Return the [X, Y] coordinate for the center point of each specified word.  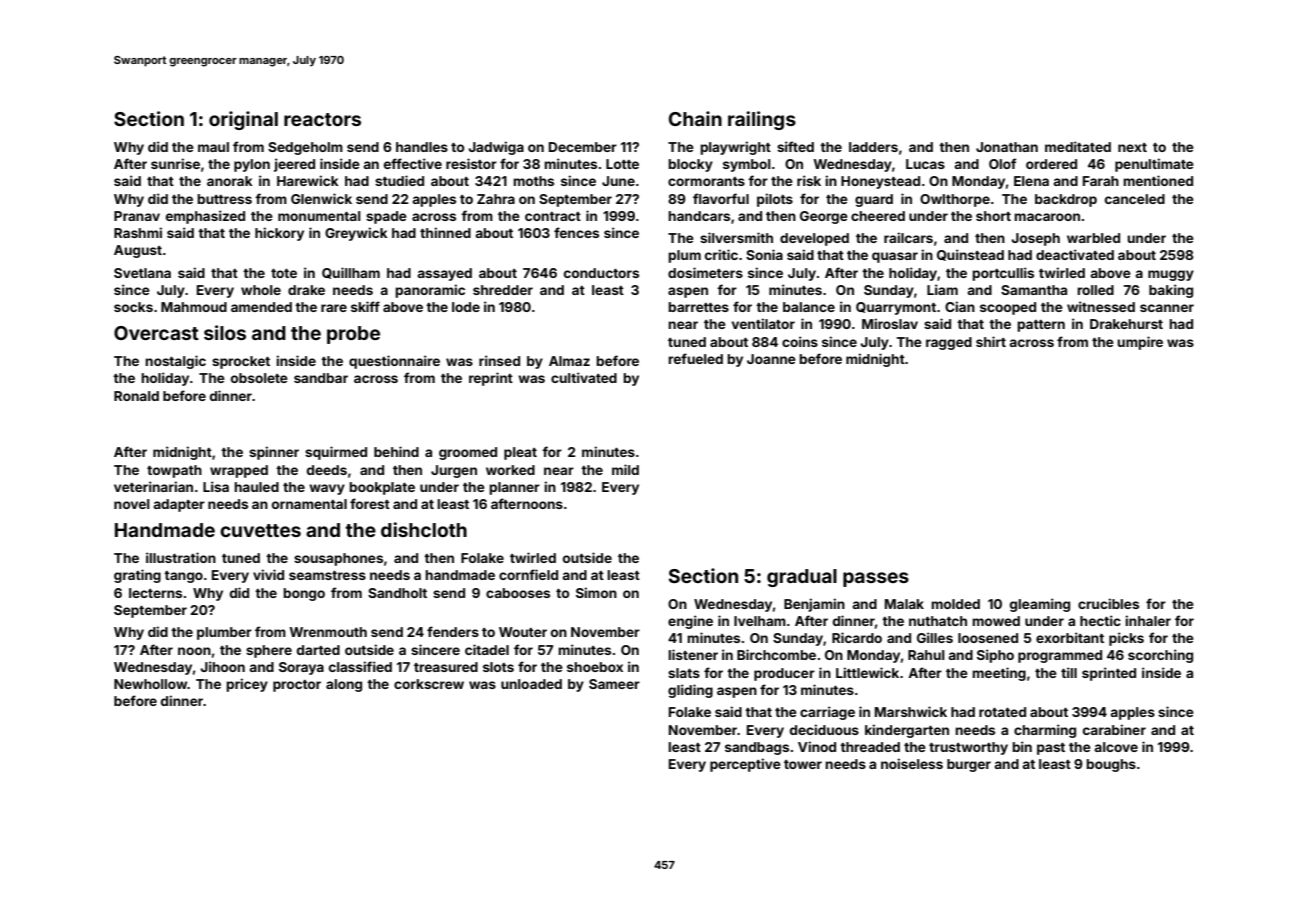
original [243, 120]
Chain [695, 118]
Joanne [771, 359]
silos [225, 332]
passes [876, 579]
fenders [453, 631]
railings [762, 120]
